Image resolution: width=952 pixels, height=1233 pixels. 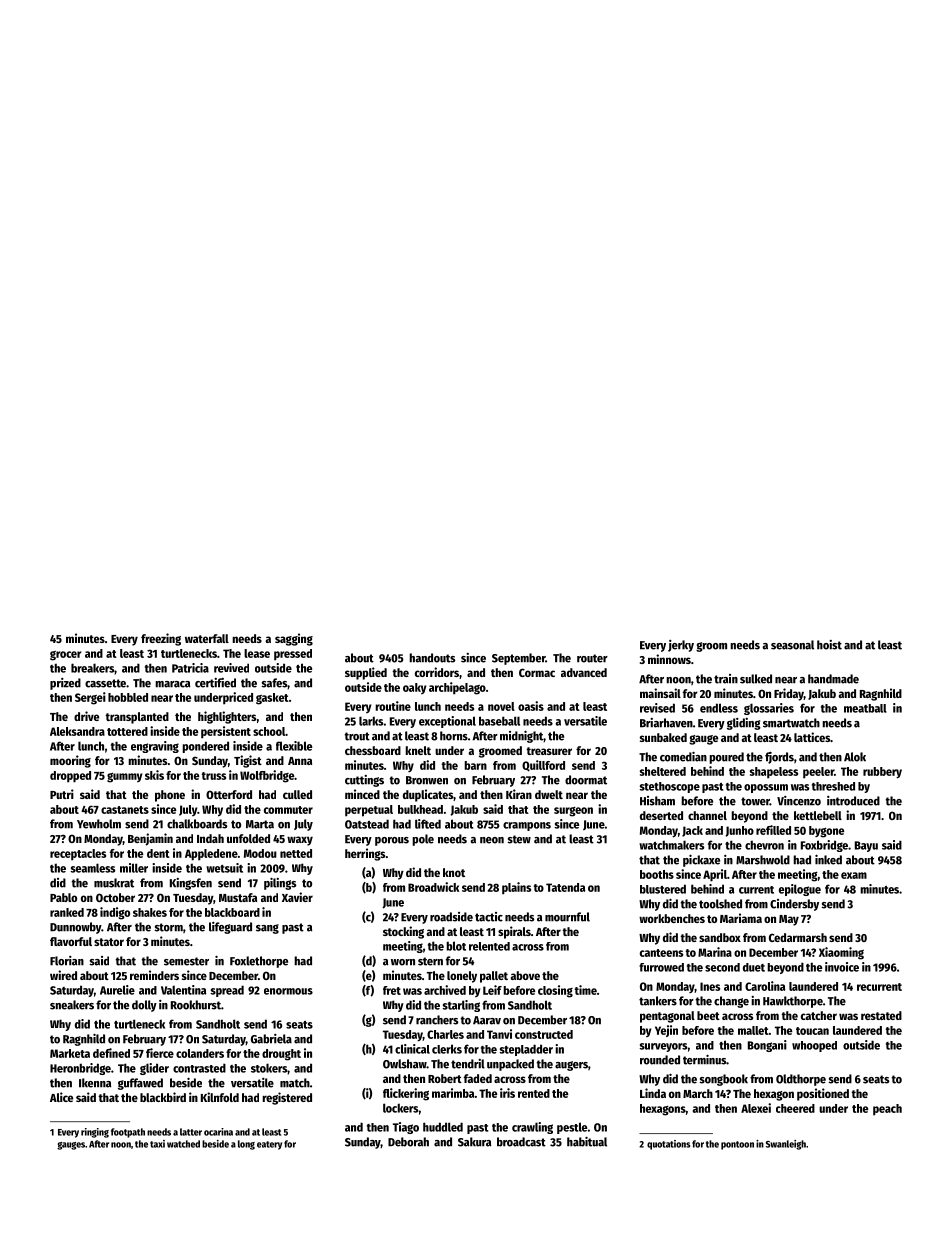 What do you see at coordinates (294, 639) in the screenshot?
I see `sagging` at bounding box center [294, 639].
